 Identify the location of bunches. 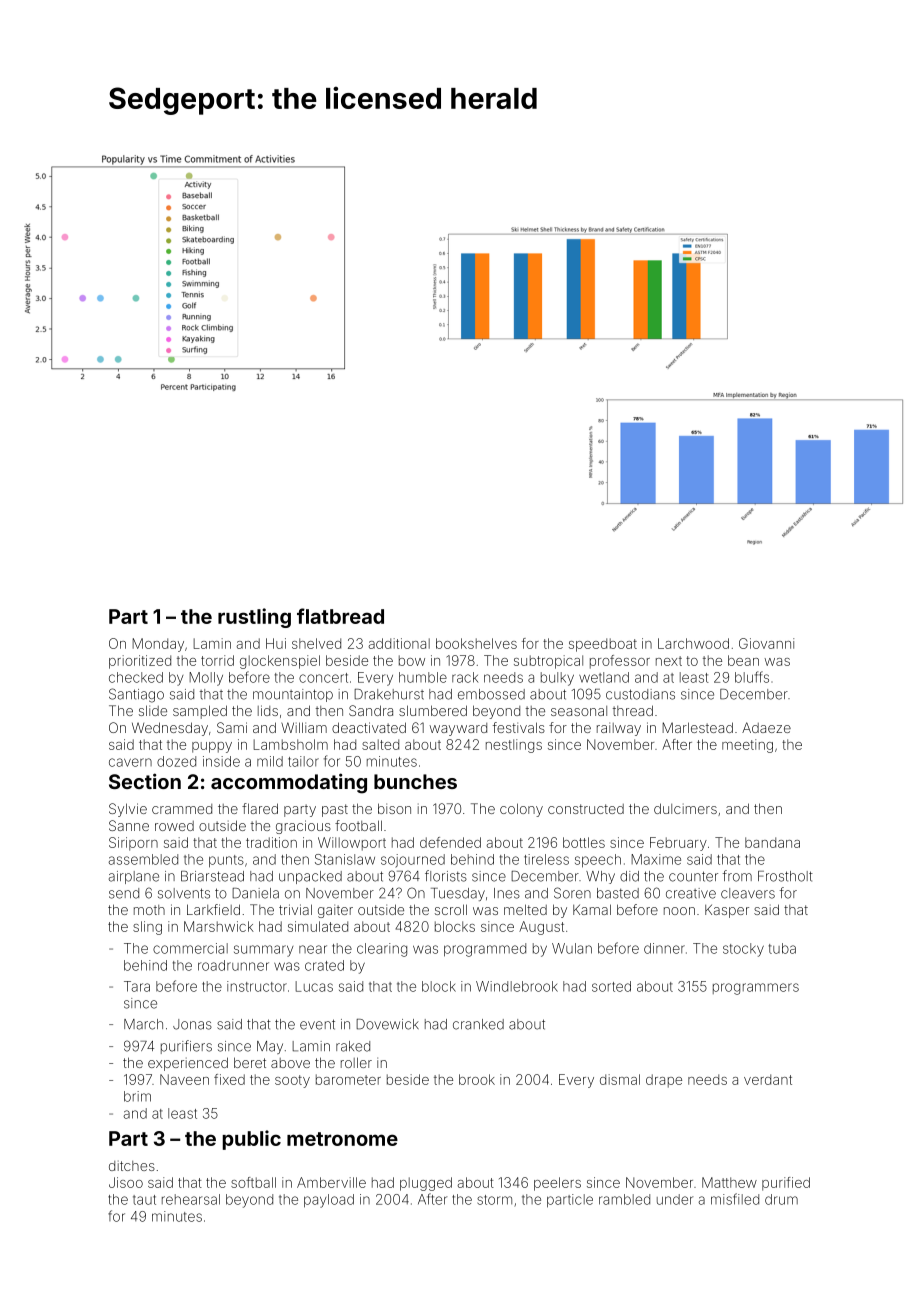
(415, 781).
